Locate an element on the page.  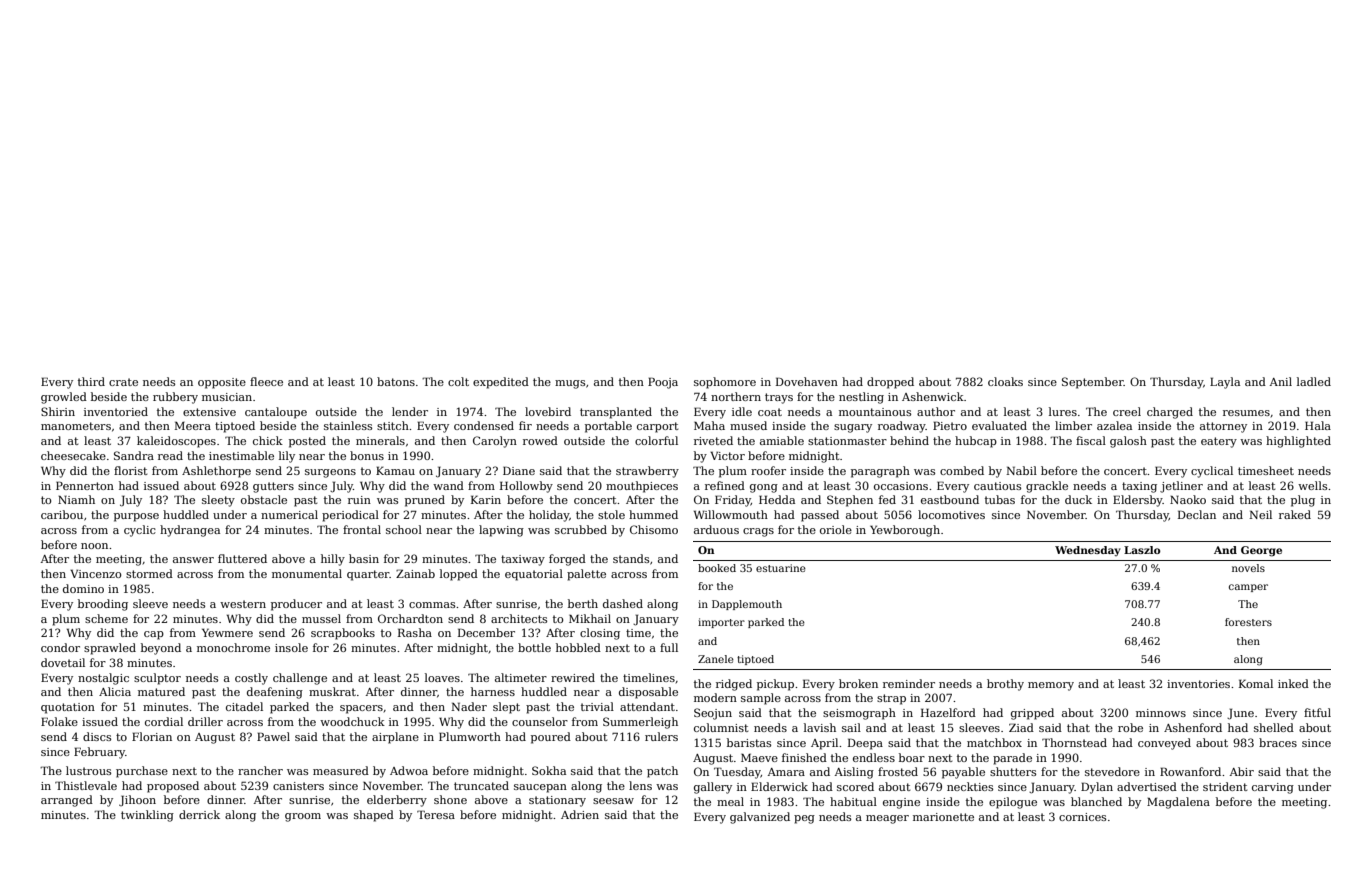
spacers is located at coordinates (361, 709).
